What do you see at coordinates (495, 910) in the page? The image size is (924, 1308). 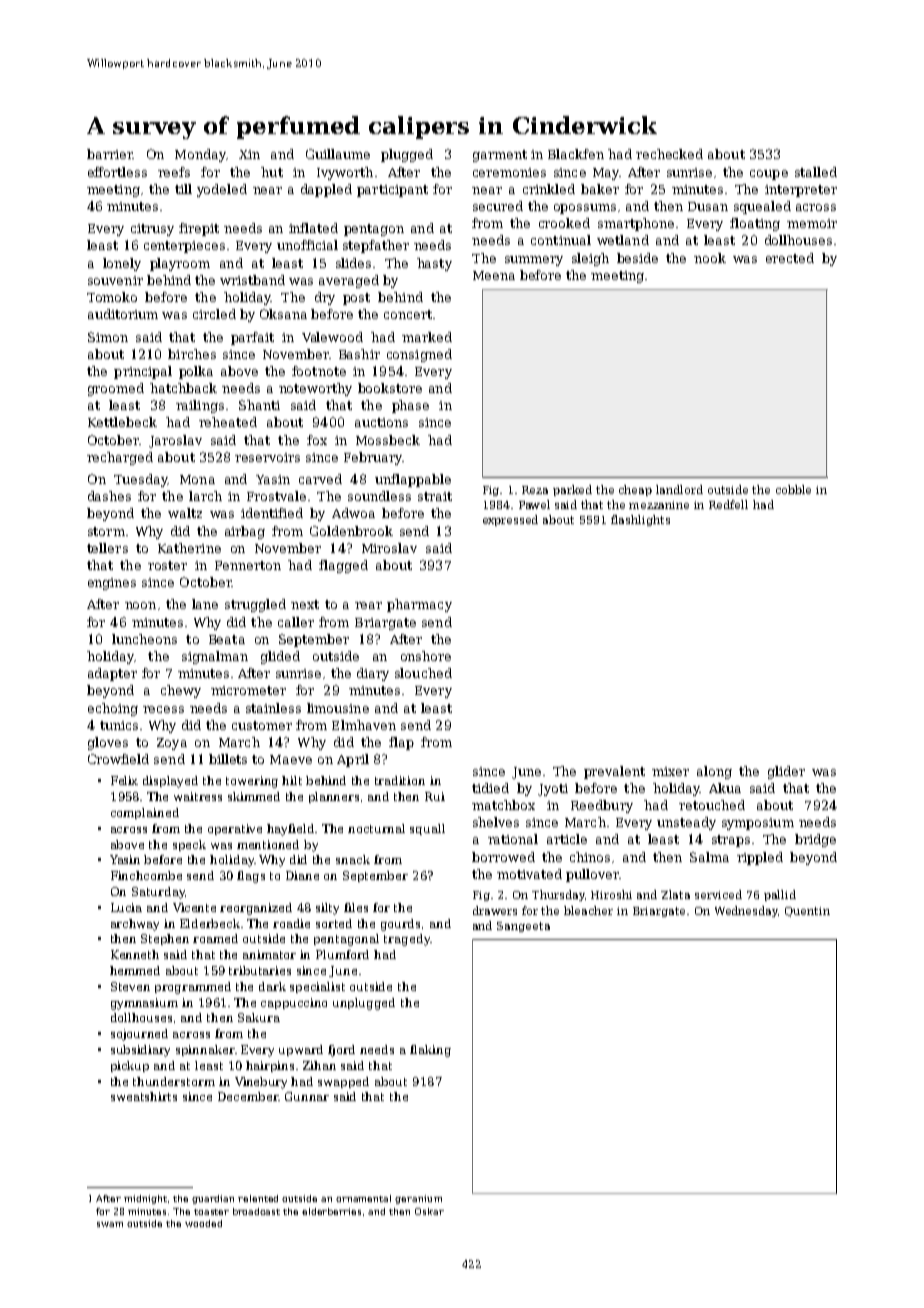 I see `drawers` at bounding box center [495, 910].
